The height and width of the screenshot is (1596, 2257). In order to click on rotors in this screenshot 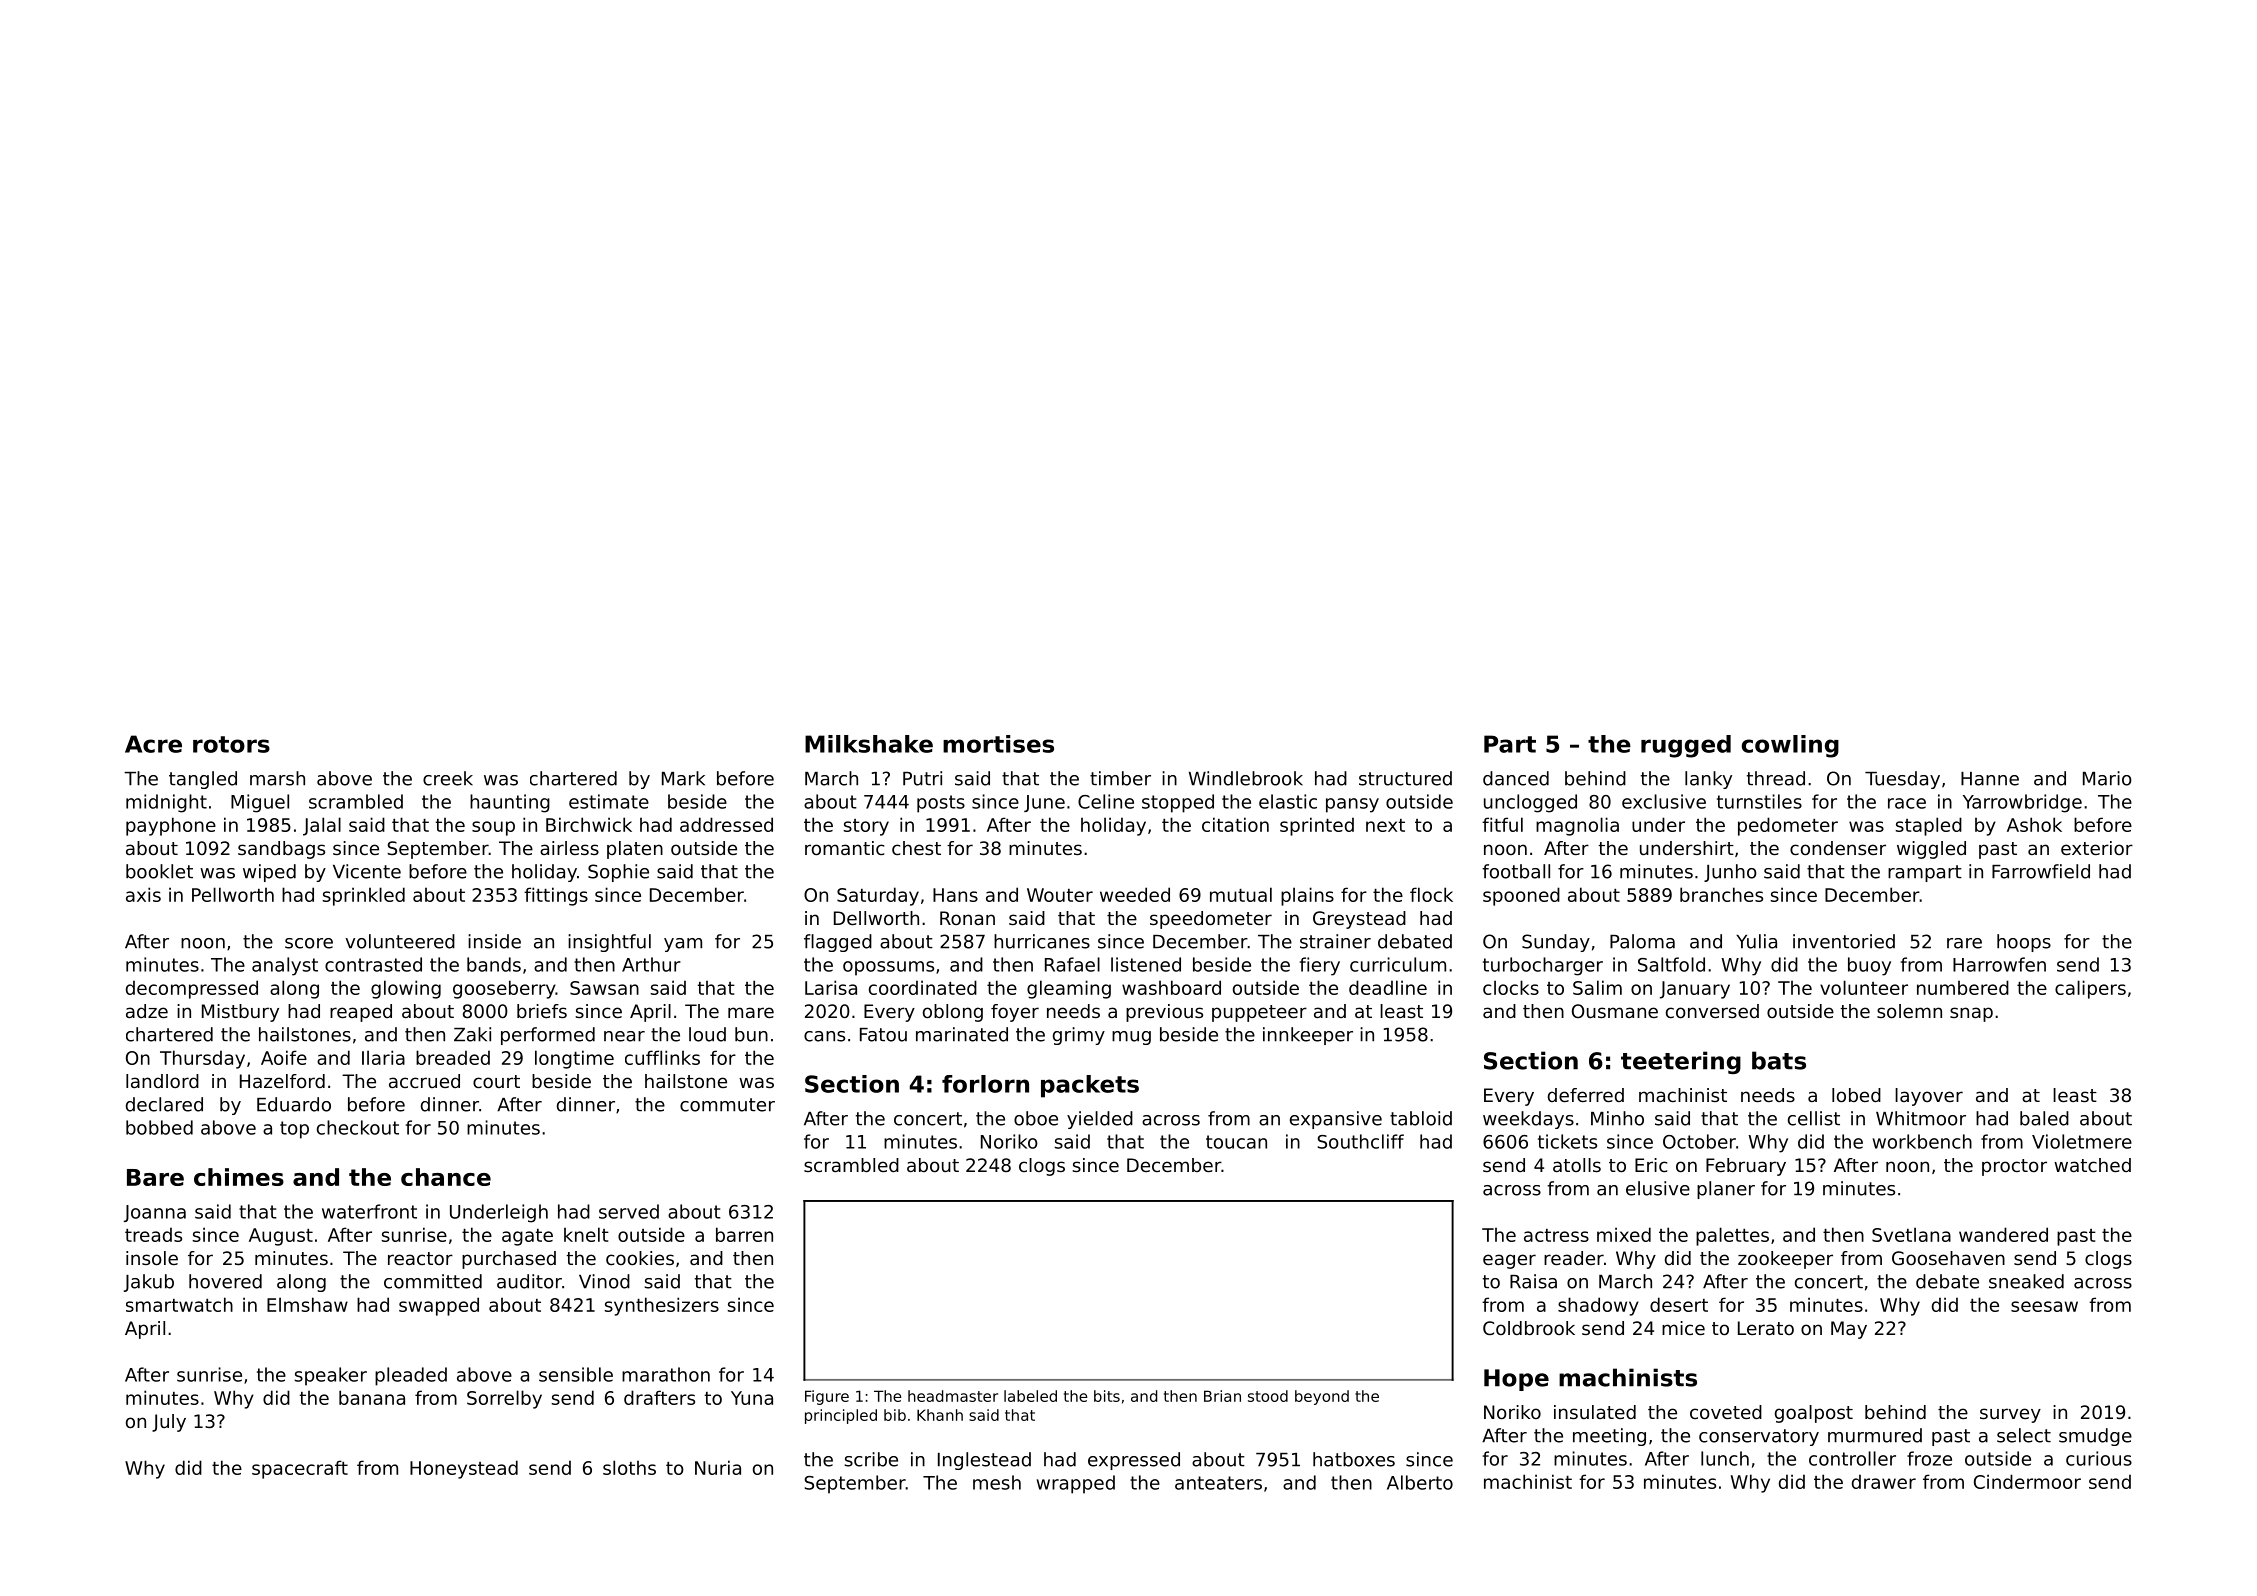, I will do `click(231, 744)`.
